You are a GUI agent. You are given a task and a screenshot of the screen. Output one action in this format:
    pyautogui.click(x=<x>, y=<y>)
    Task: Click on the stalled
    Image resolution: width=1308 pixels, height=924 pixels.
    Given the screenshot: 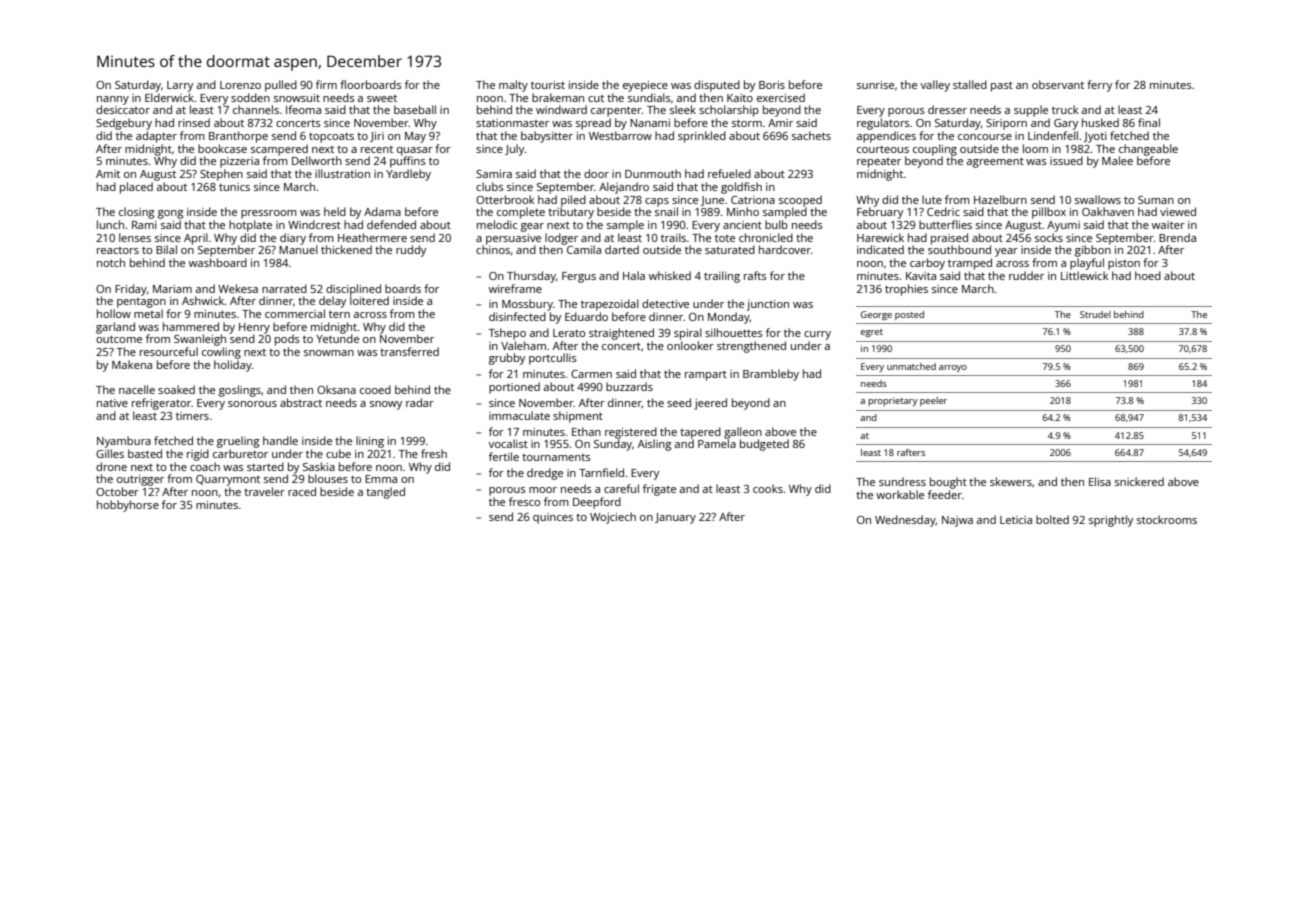 What is the action you would take?
    pyautogui.click(x=970, y=84)
